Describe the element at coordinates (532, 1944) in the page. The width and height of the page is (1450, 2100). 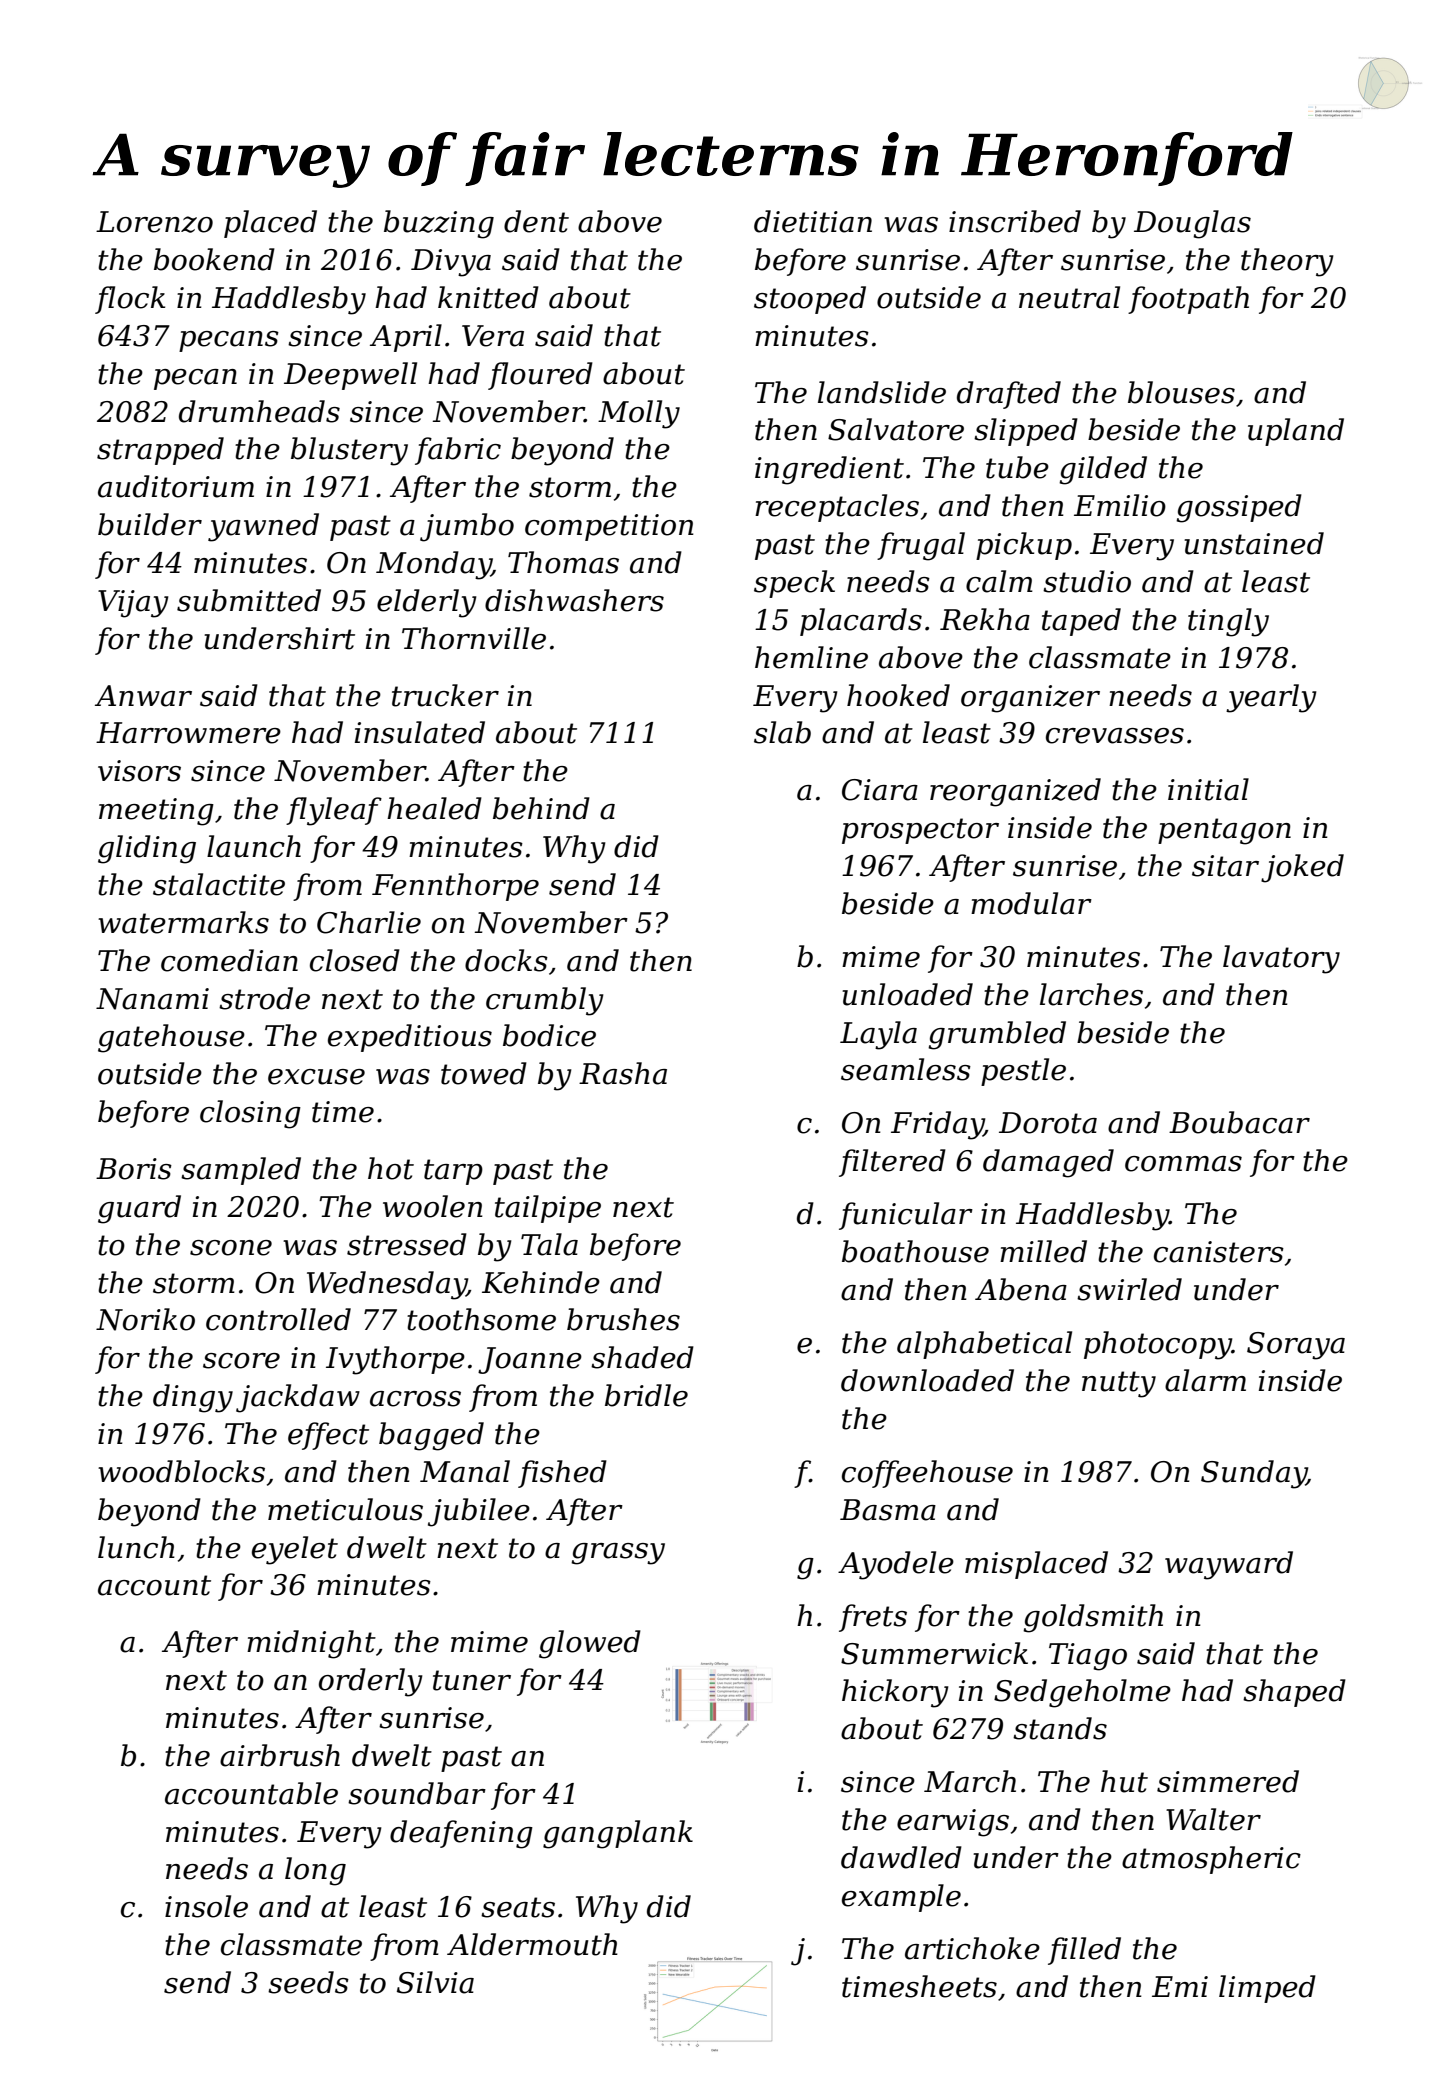
I see `Aldermouth` at that location.
